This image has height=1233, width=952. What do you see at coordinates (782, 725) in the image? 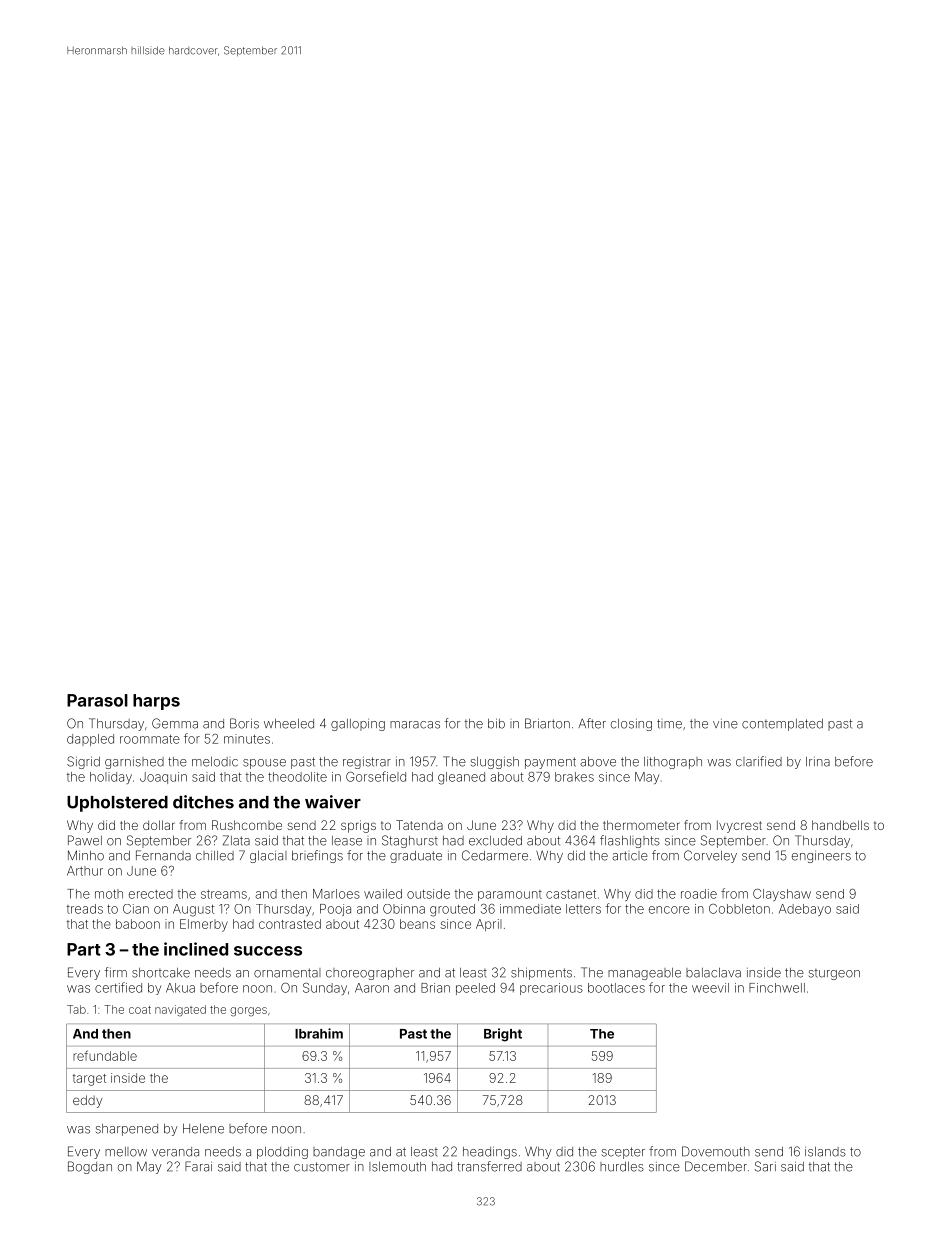
I see `contemplated` at bounding box center [782, 725].
